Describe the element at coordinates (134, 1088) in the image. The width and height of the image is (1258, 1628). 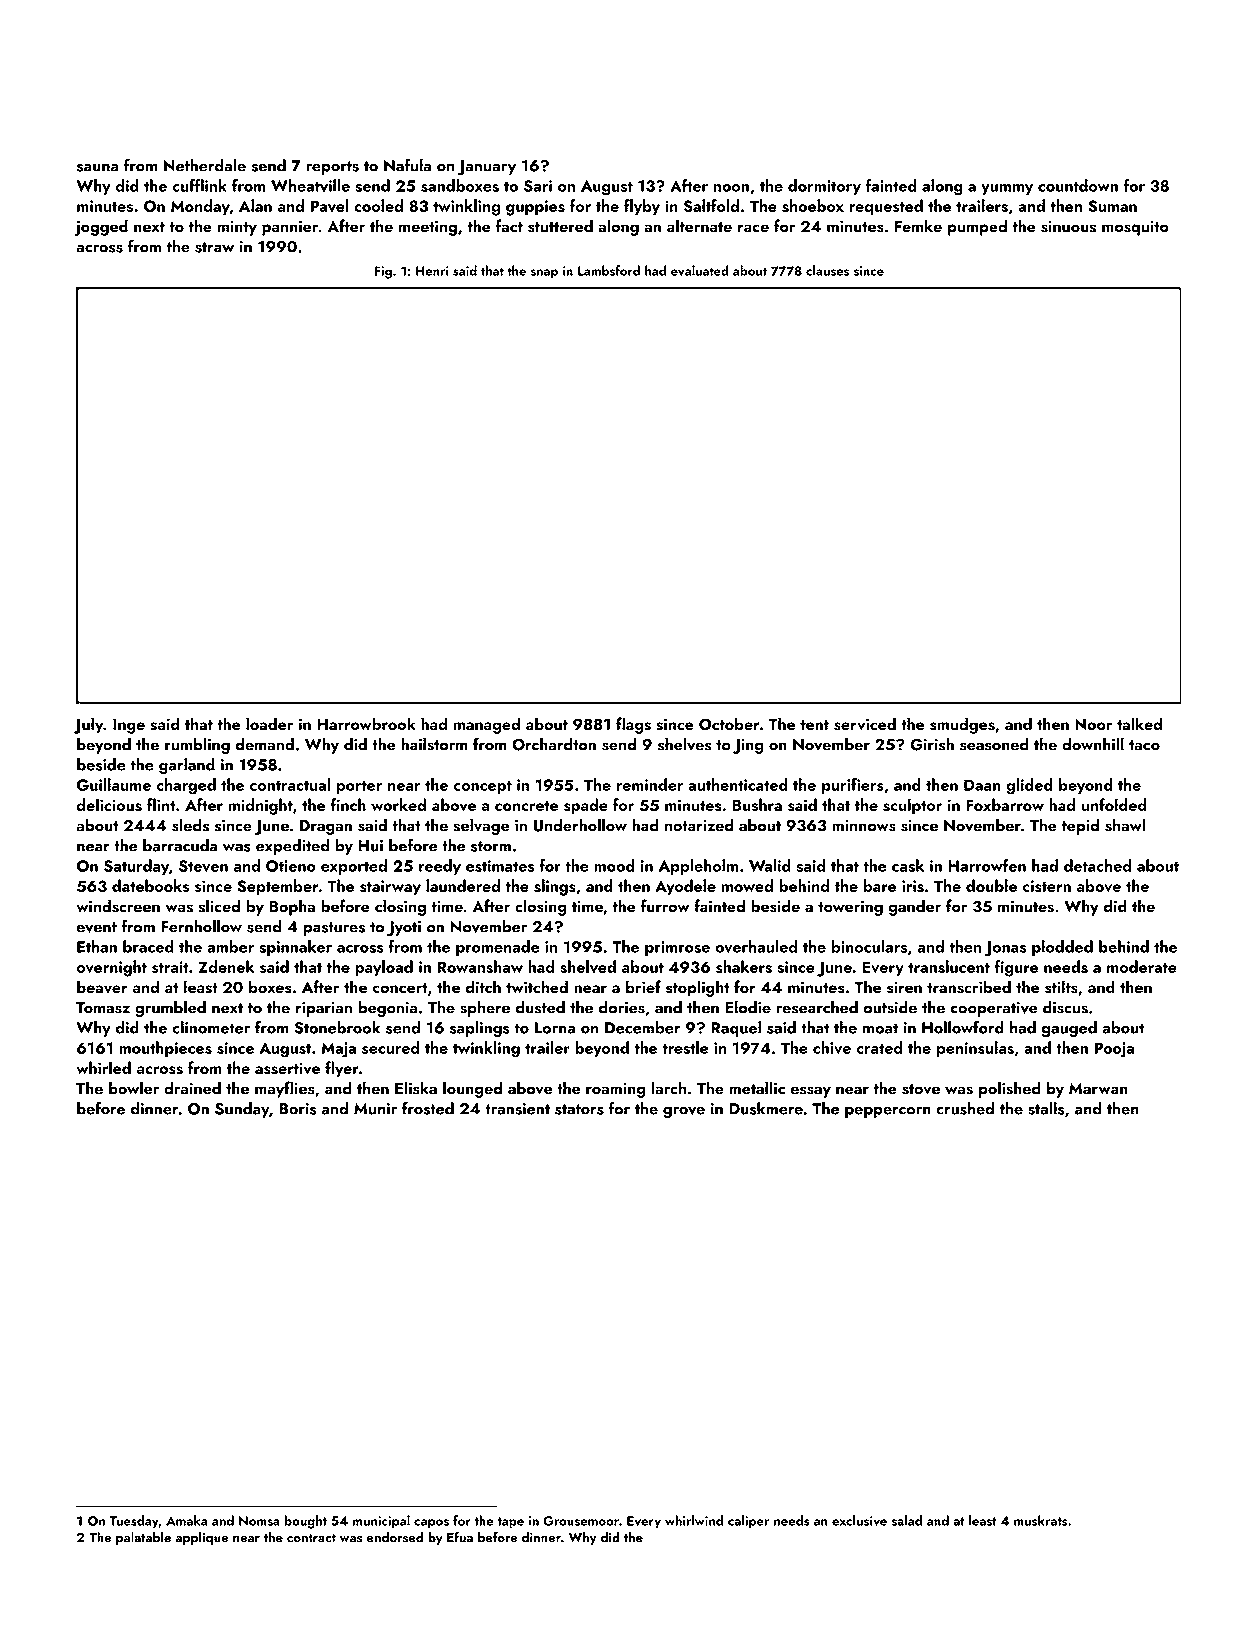
I see `bowler` at that location.
